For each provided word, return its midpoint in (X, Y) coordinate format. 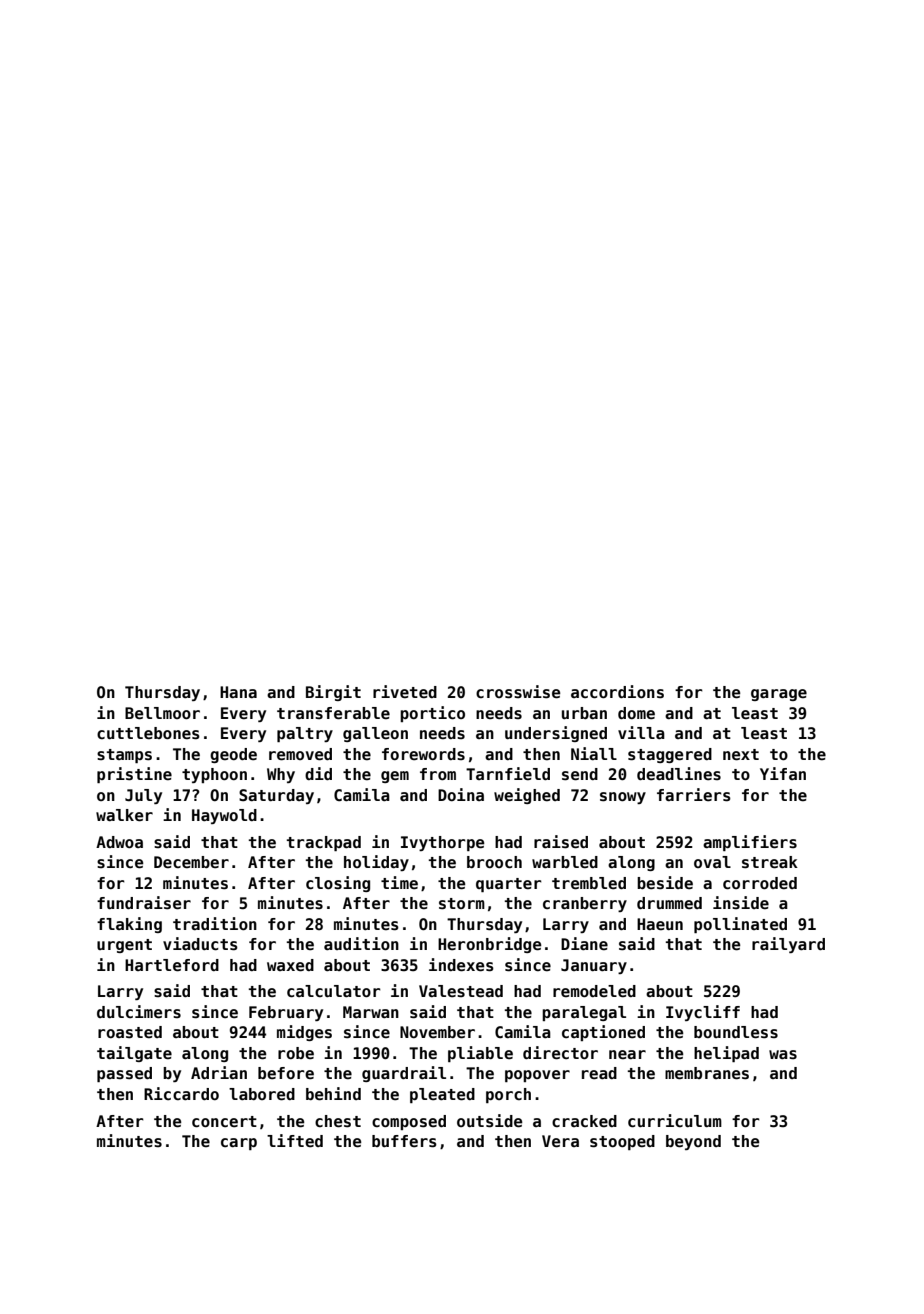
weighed (527, 796)
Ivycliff (703, 1013)
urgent (124, 946)
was (783, 1054)
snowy (623, 798)
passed (124, 1074)
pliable (480, 1054)
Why (281, 775)
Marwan (371, 1012)
